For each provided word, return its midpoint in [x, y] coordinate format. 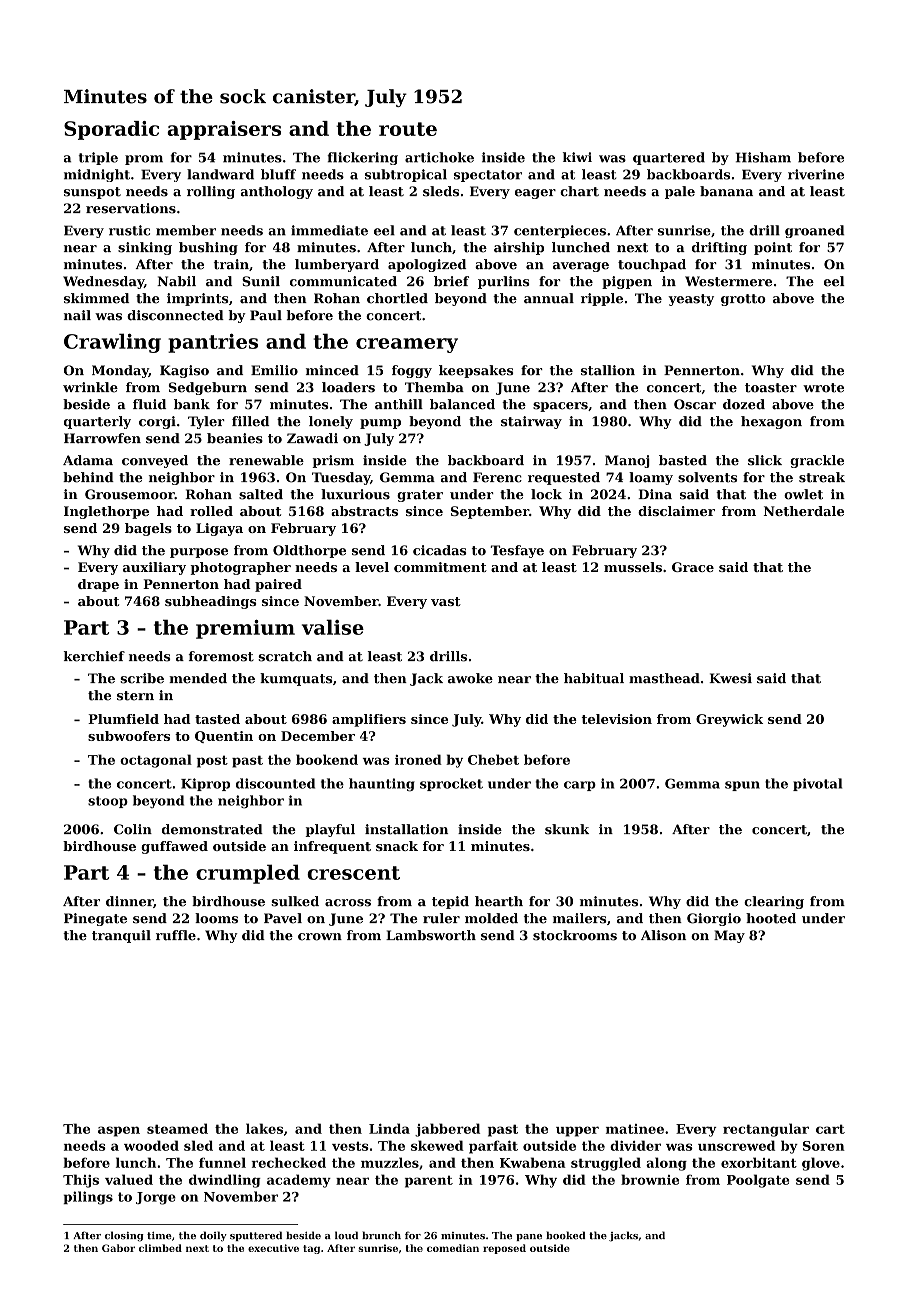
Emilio [274, 370]
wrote [823, 388]
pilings [88, 1198]
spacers [560, 407]
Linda [389, 1128]
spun [742, 786]
